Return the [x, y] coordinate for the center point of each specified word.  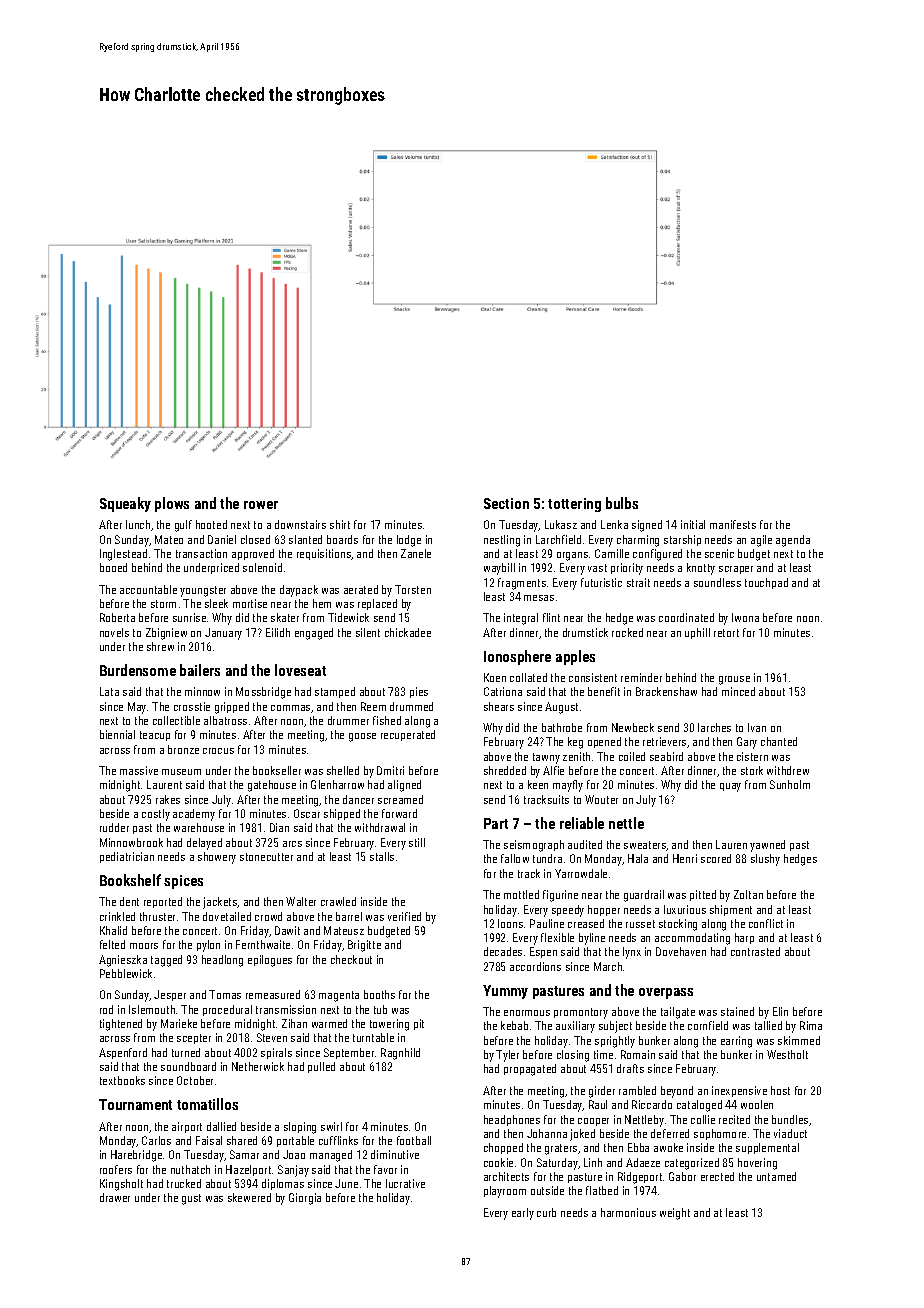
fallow [515, 858]
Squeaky [125, 504]
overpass [666, 993]
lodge [409, 541]
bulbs [622, 503]
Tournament [135, 1104]
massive [139, 770]
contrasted [755, 951]
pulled [321, 1067]
